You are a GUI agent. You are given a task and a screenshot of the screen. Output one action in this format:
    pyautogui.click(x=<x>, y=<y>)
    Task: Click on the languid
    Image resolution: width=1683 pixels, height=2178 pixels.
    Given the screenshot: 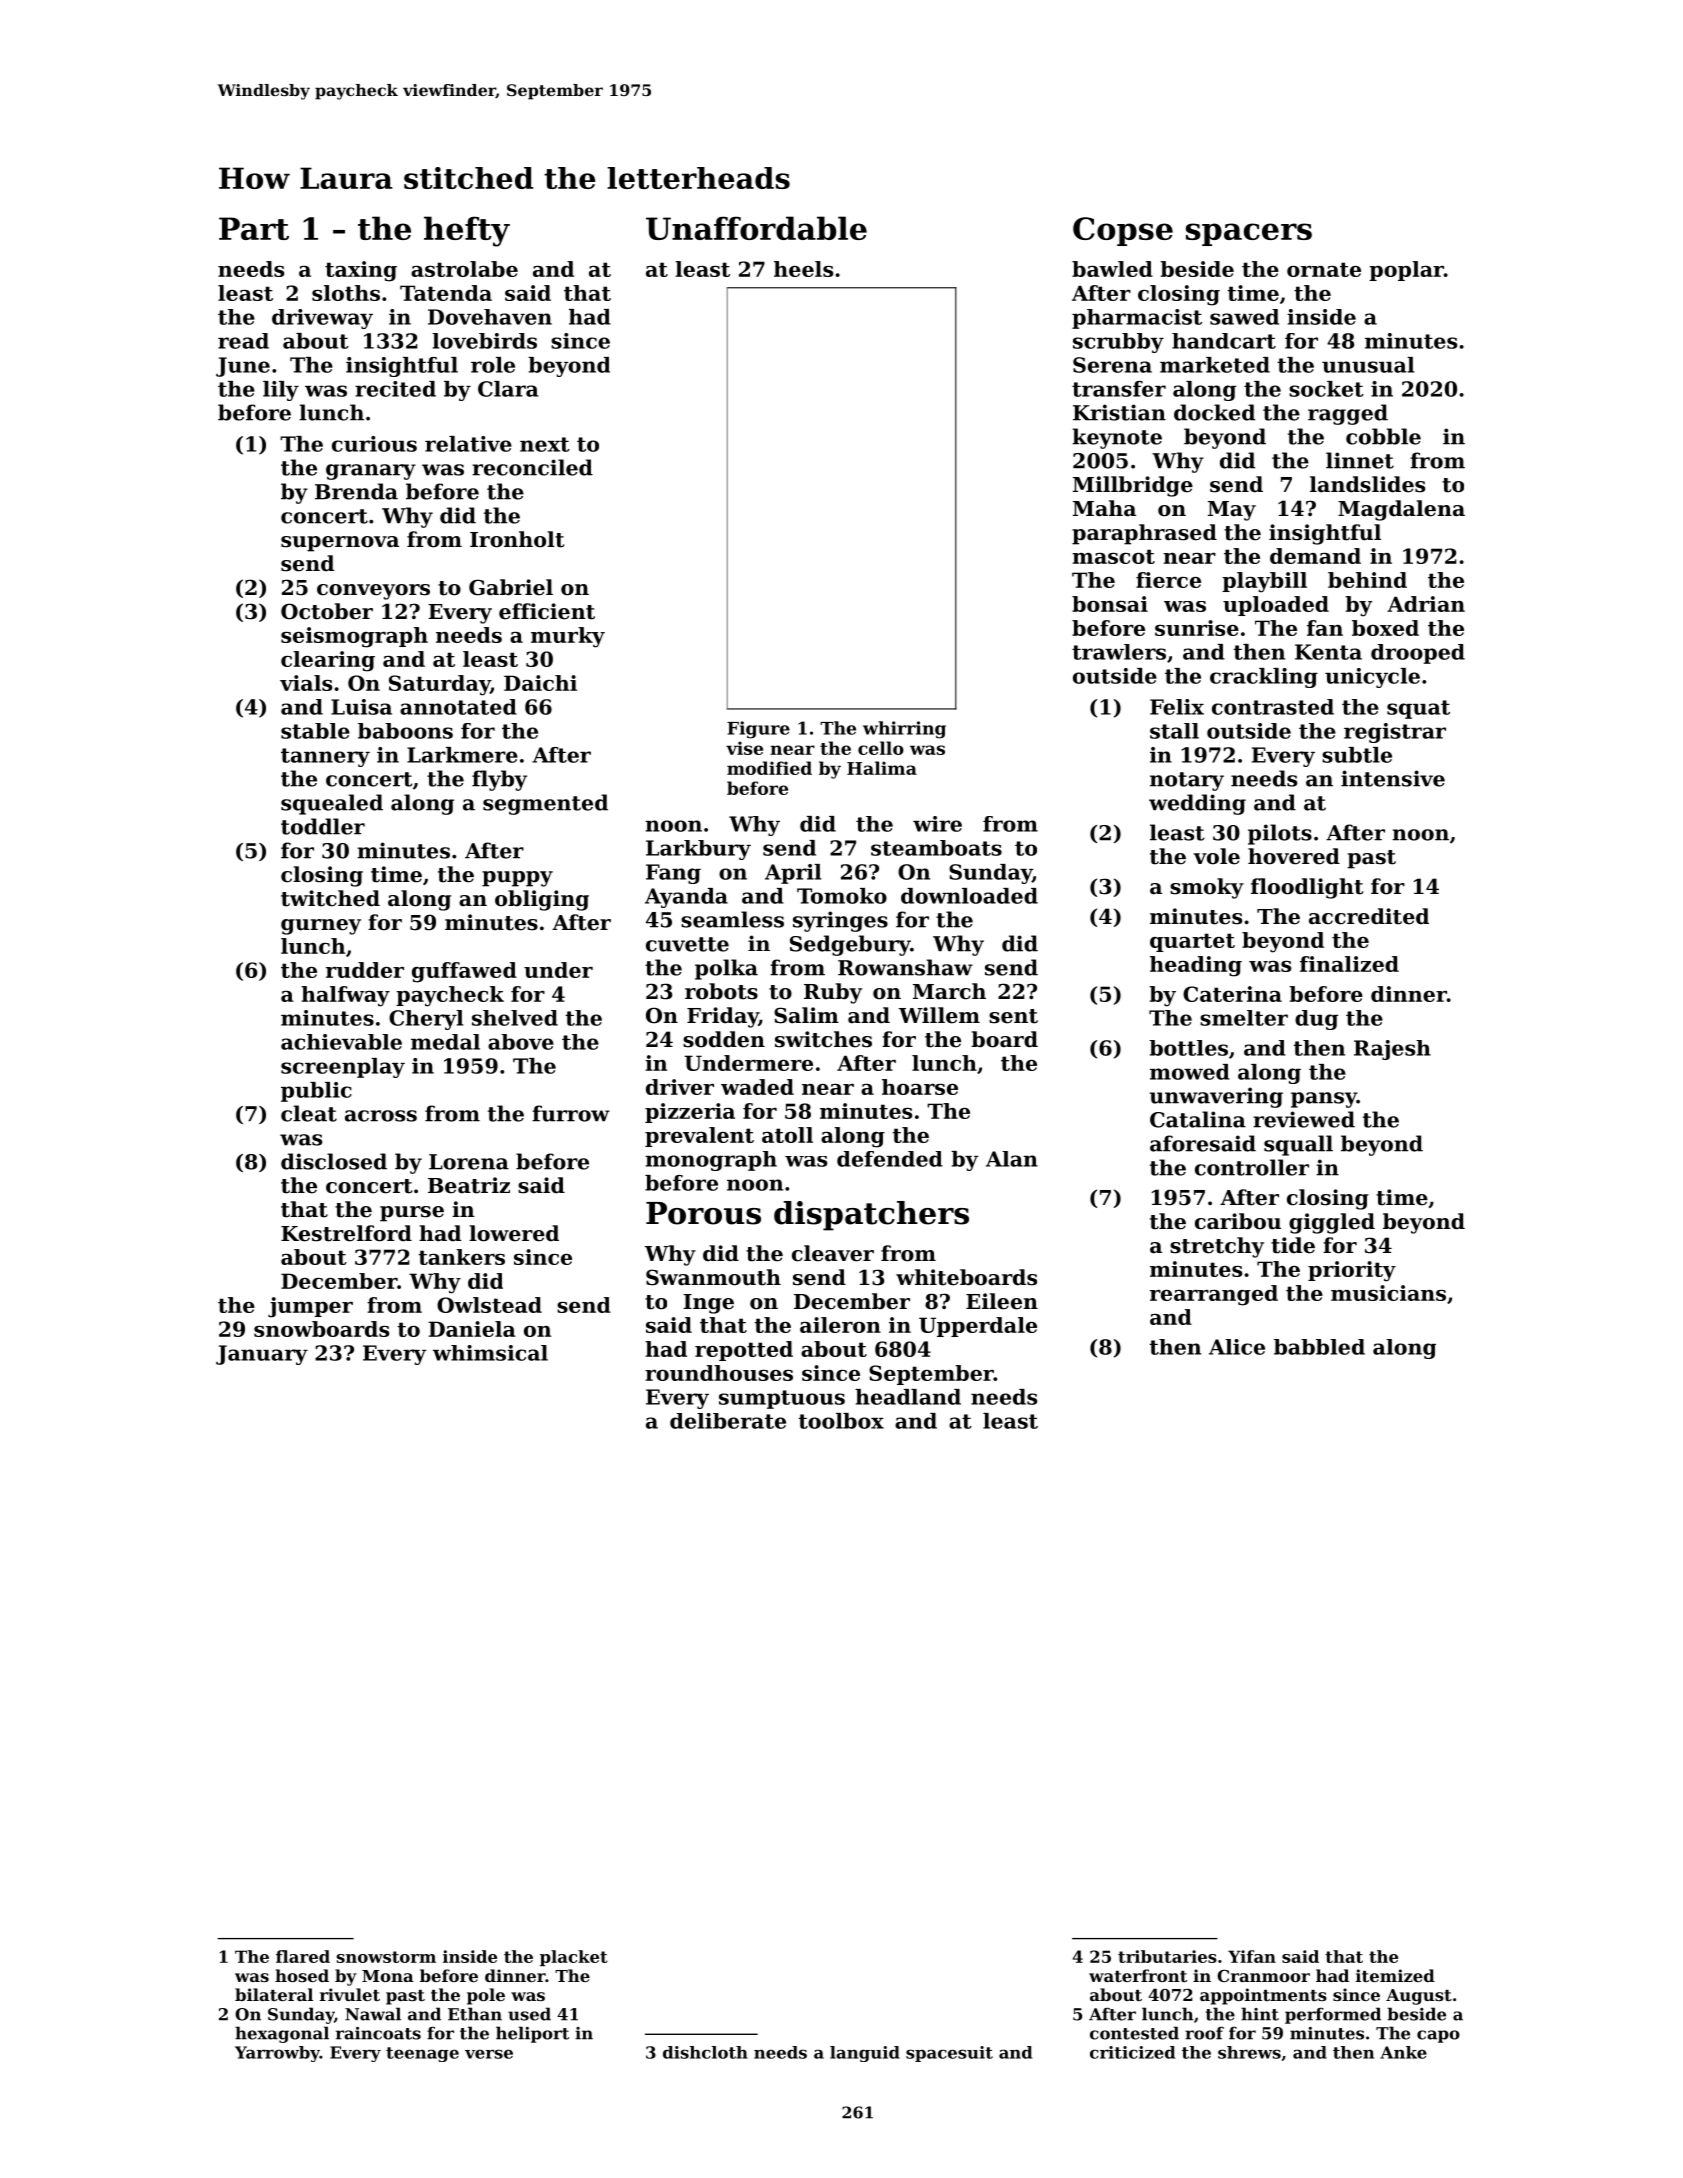 What is the action you would take?
    pyautogui.click(x=865, y=2054)
